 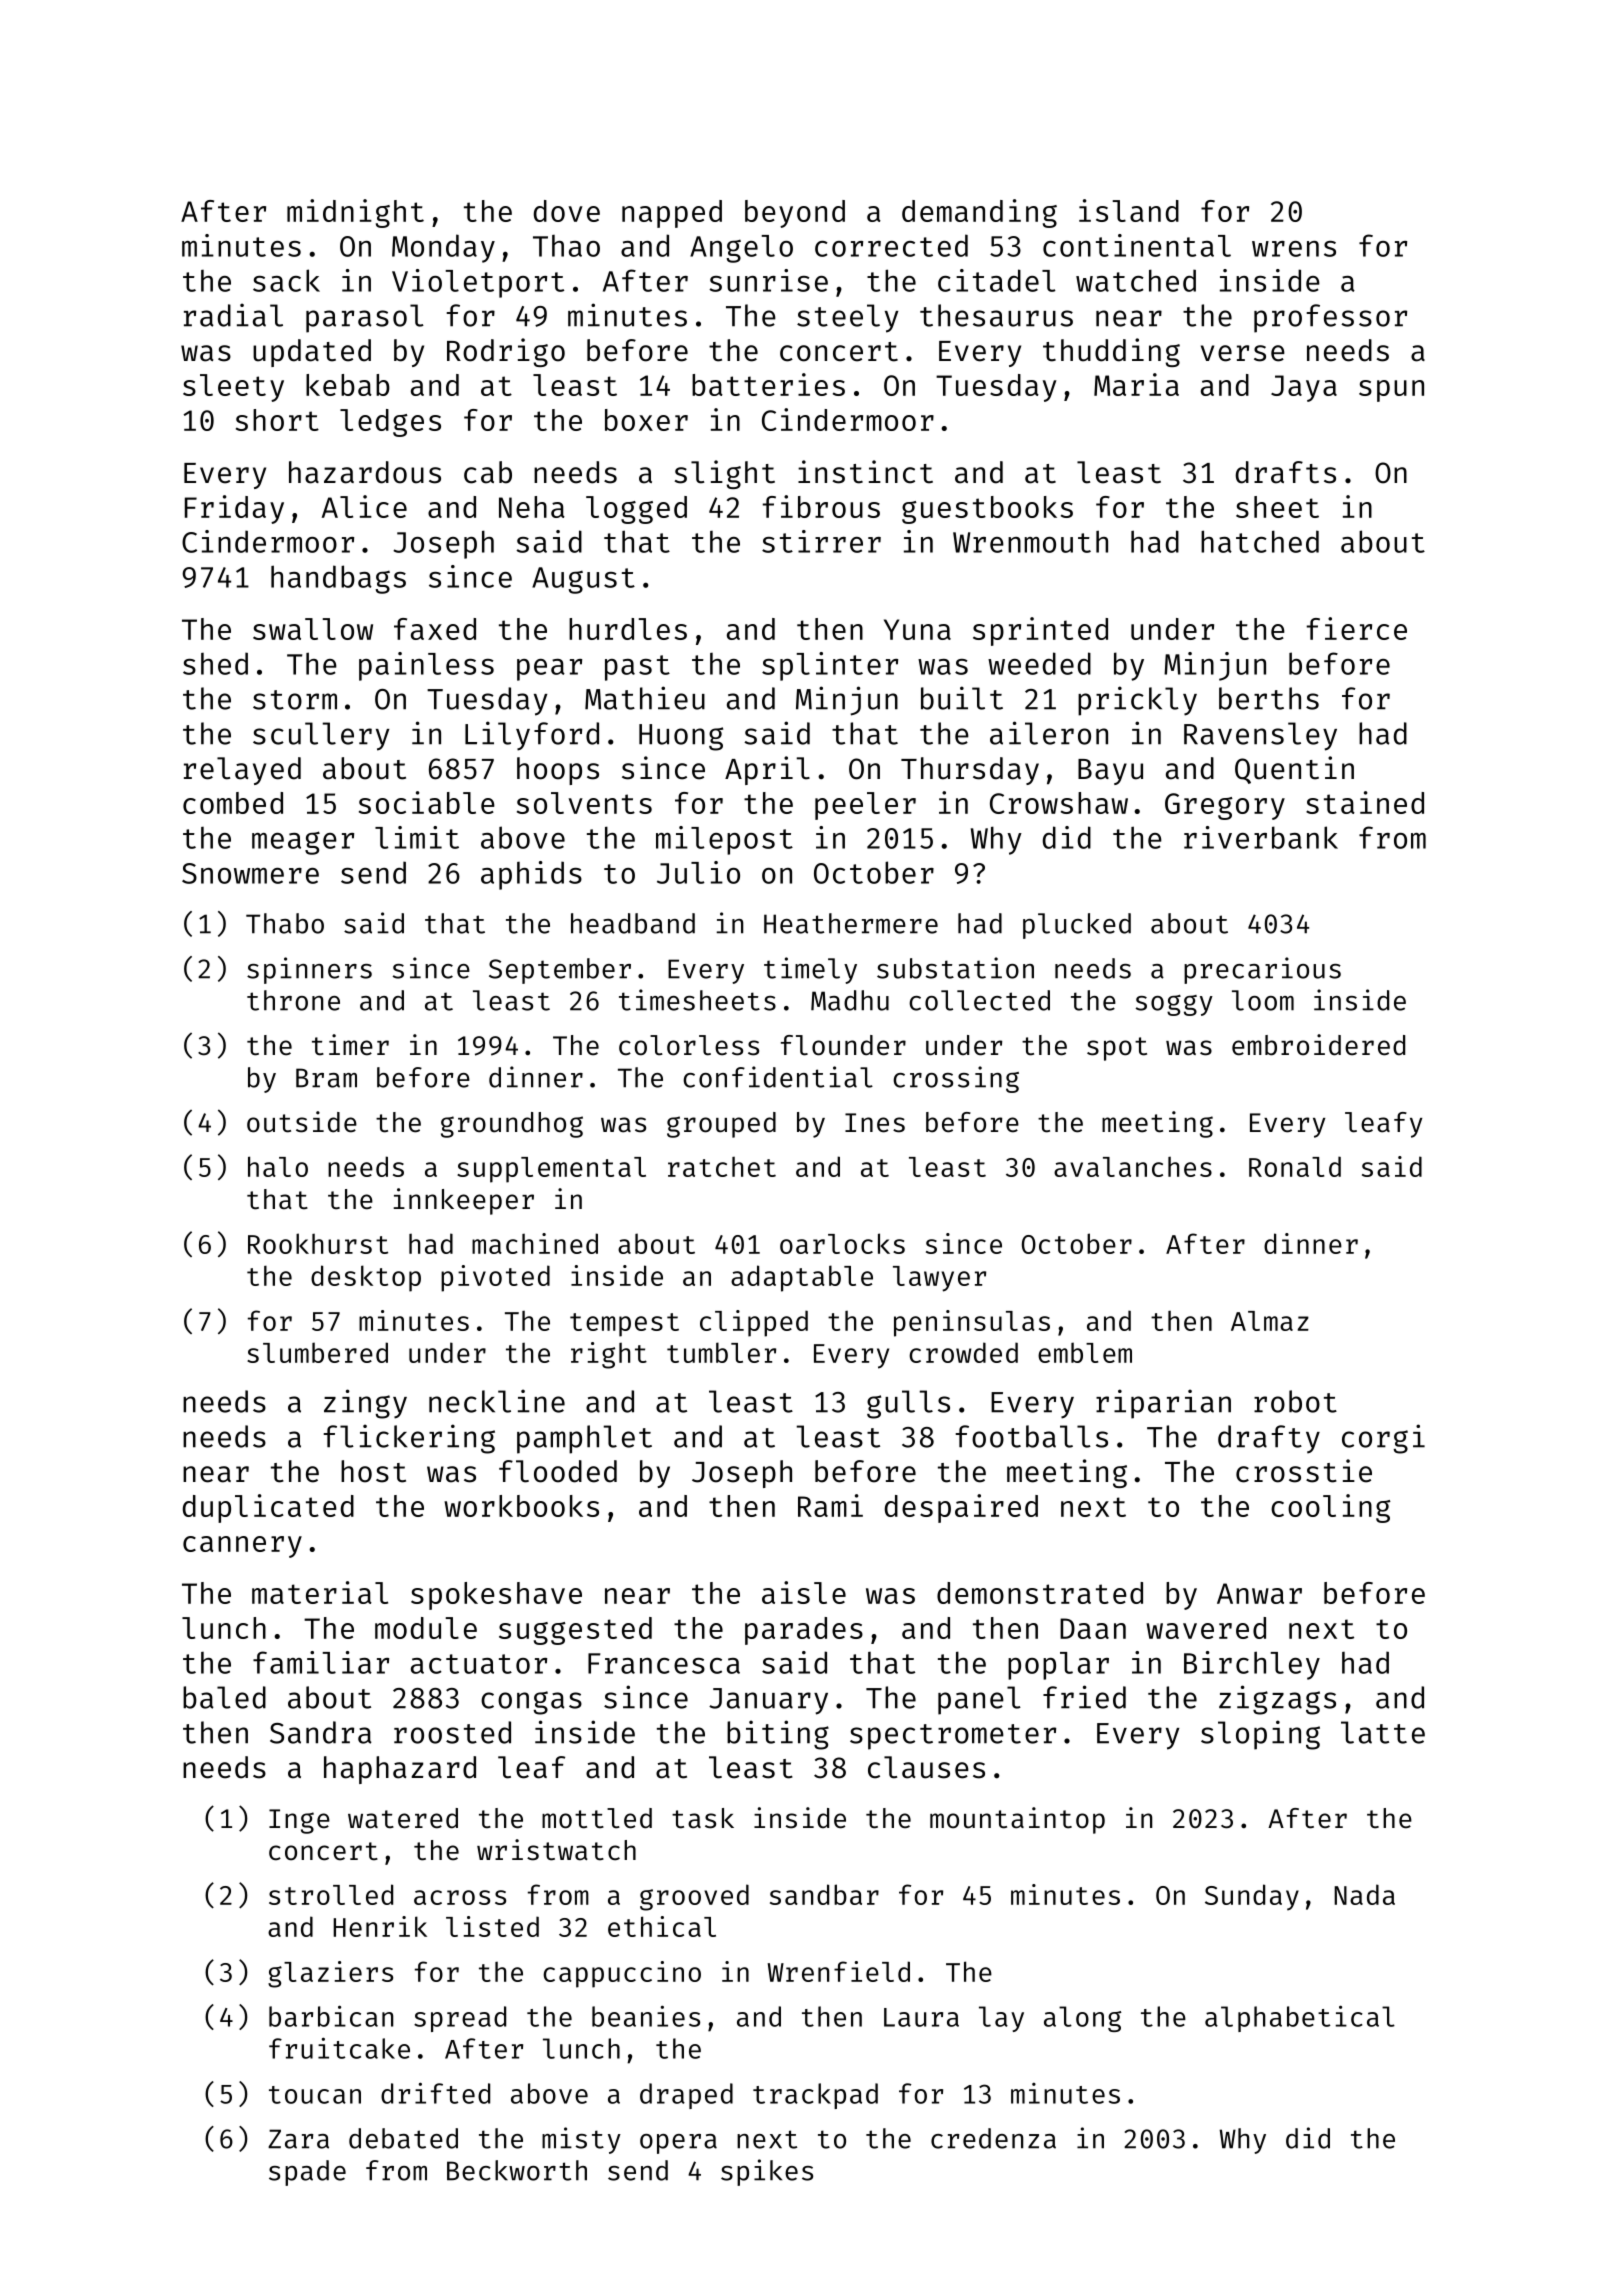 What do you see at coordinates (1294, 249) in the page?
I see `wrens` at bounding box center [1294, 249].
